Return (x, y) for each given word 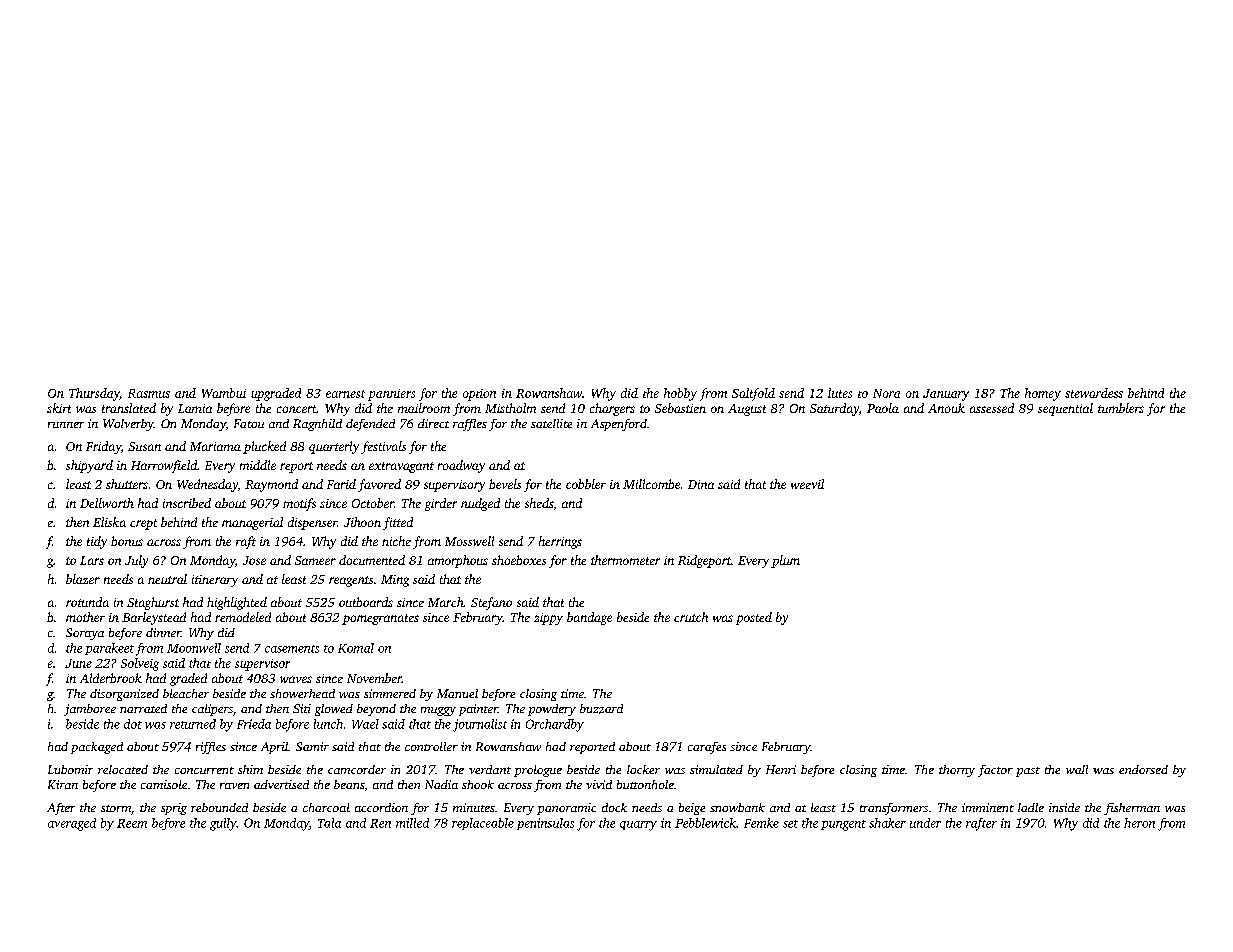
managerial (252, 523)
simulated (716, 769)
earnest (345, 394)
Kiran (63, 784)
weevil (807, 484)
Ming (395, 581)
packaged (97, 748)
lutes (840, 393)
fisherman (1132, 809)
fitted (398, 523)
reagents (351, 581)
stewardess (1094, 393)
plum (785, 561)
